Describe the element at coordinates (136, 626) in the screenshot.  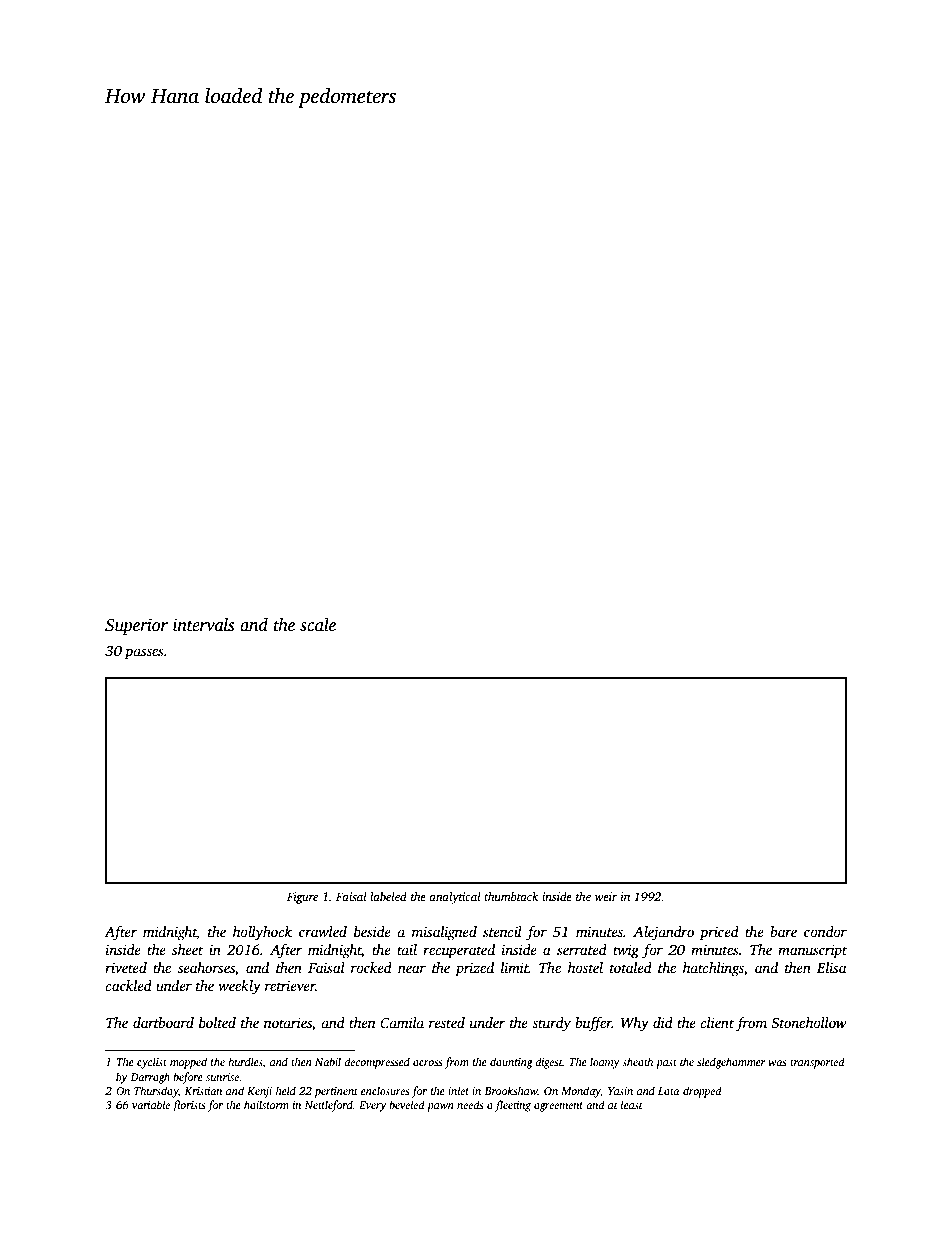
I see `Superior` at that location.
